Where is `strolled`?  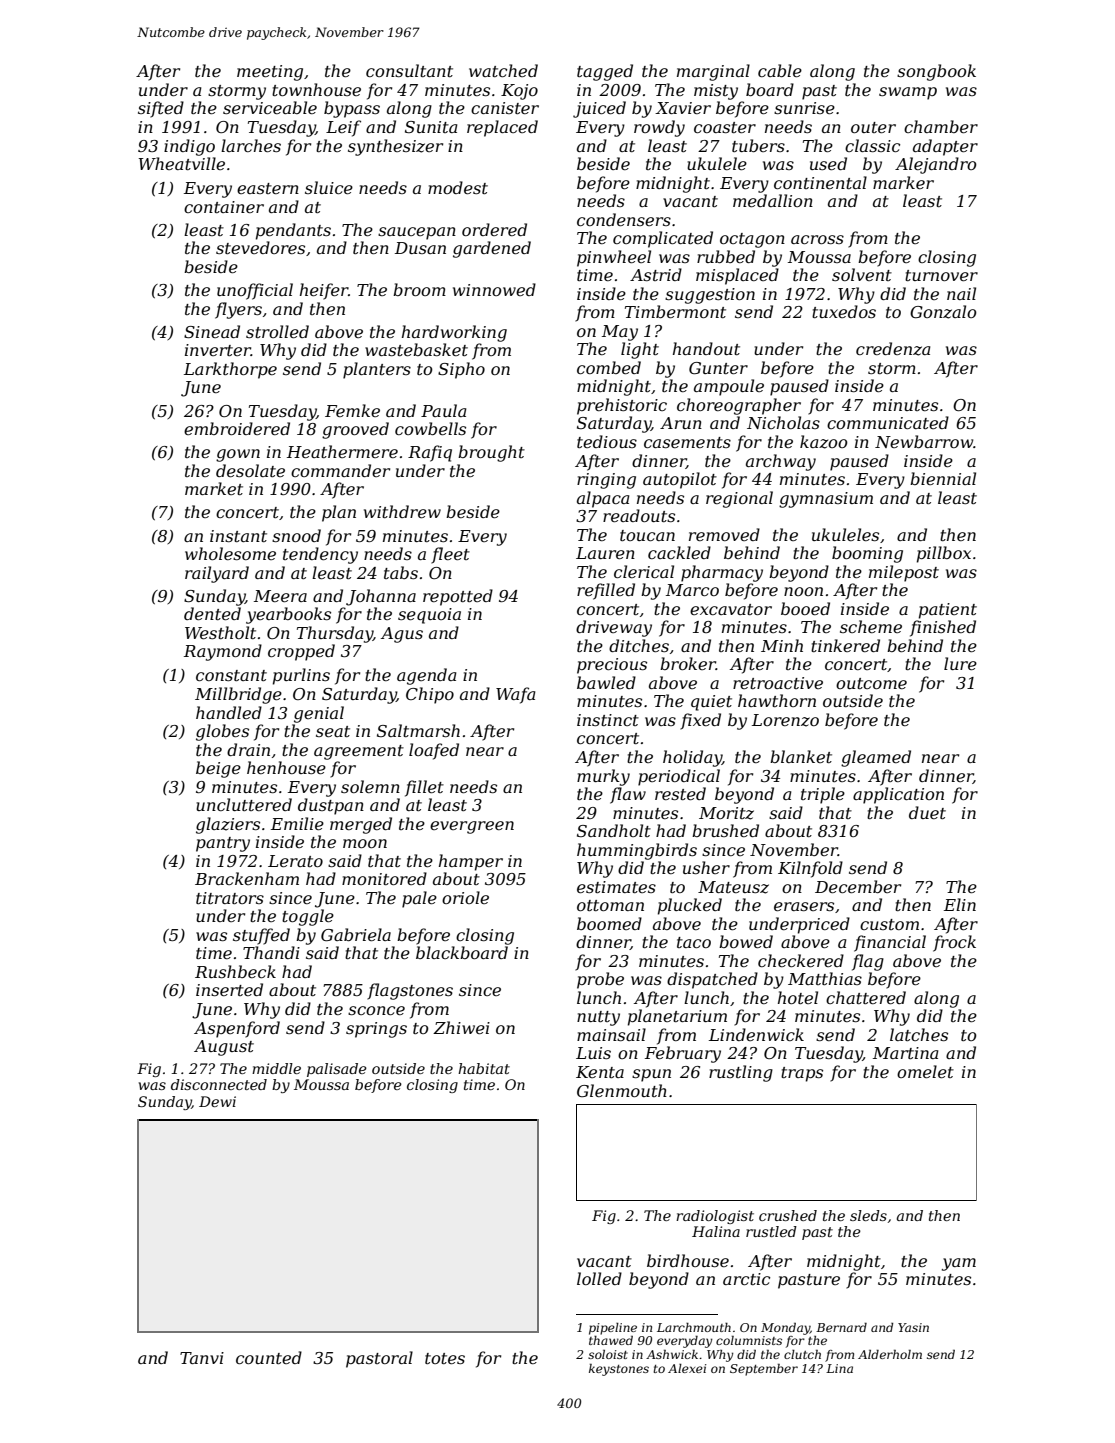
strolled is located at coordinates (277, 331).
